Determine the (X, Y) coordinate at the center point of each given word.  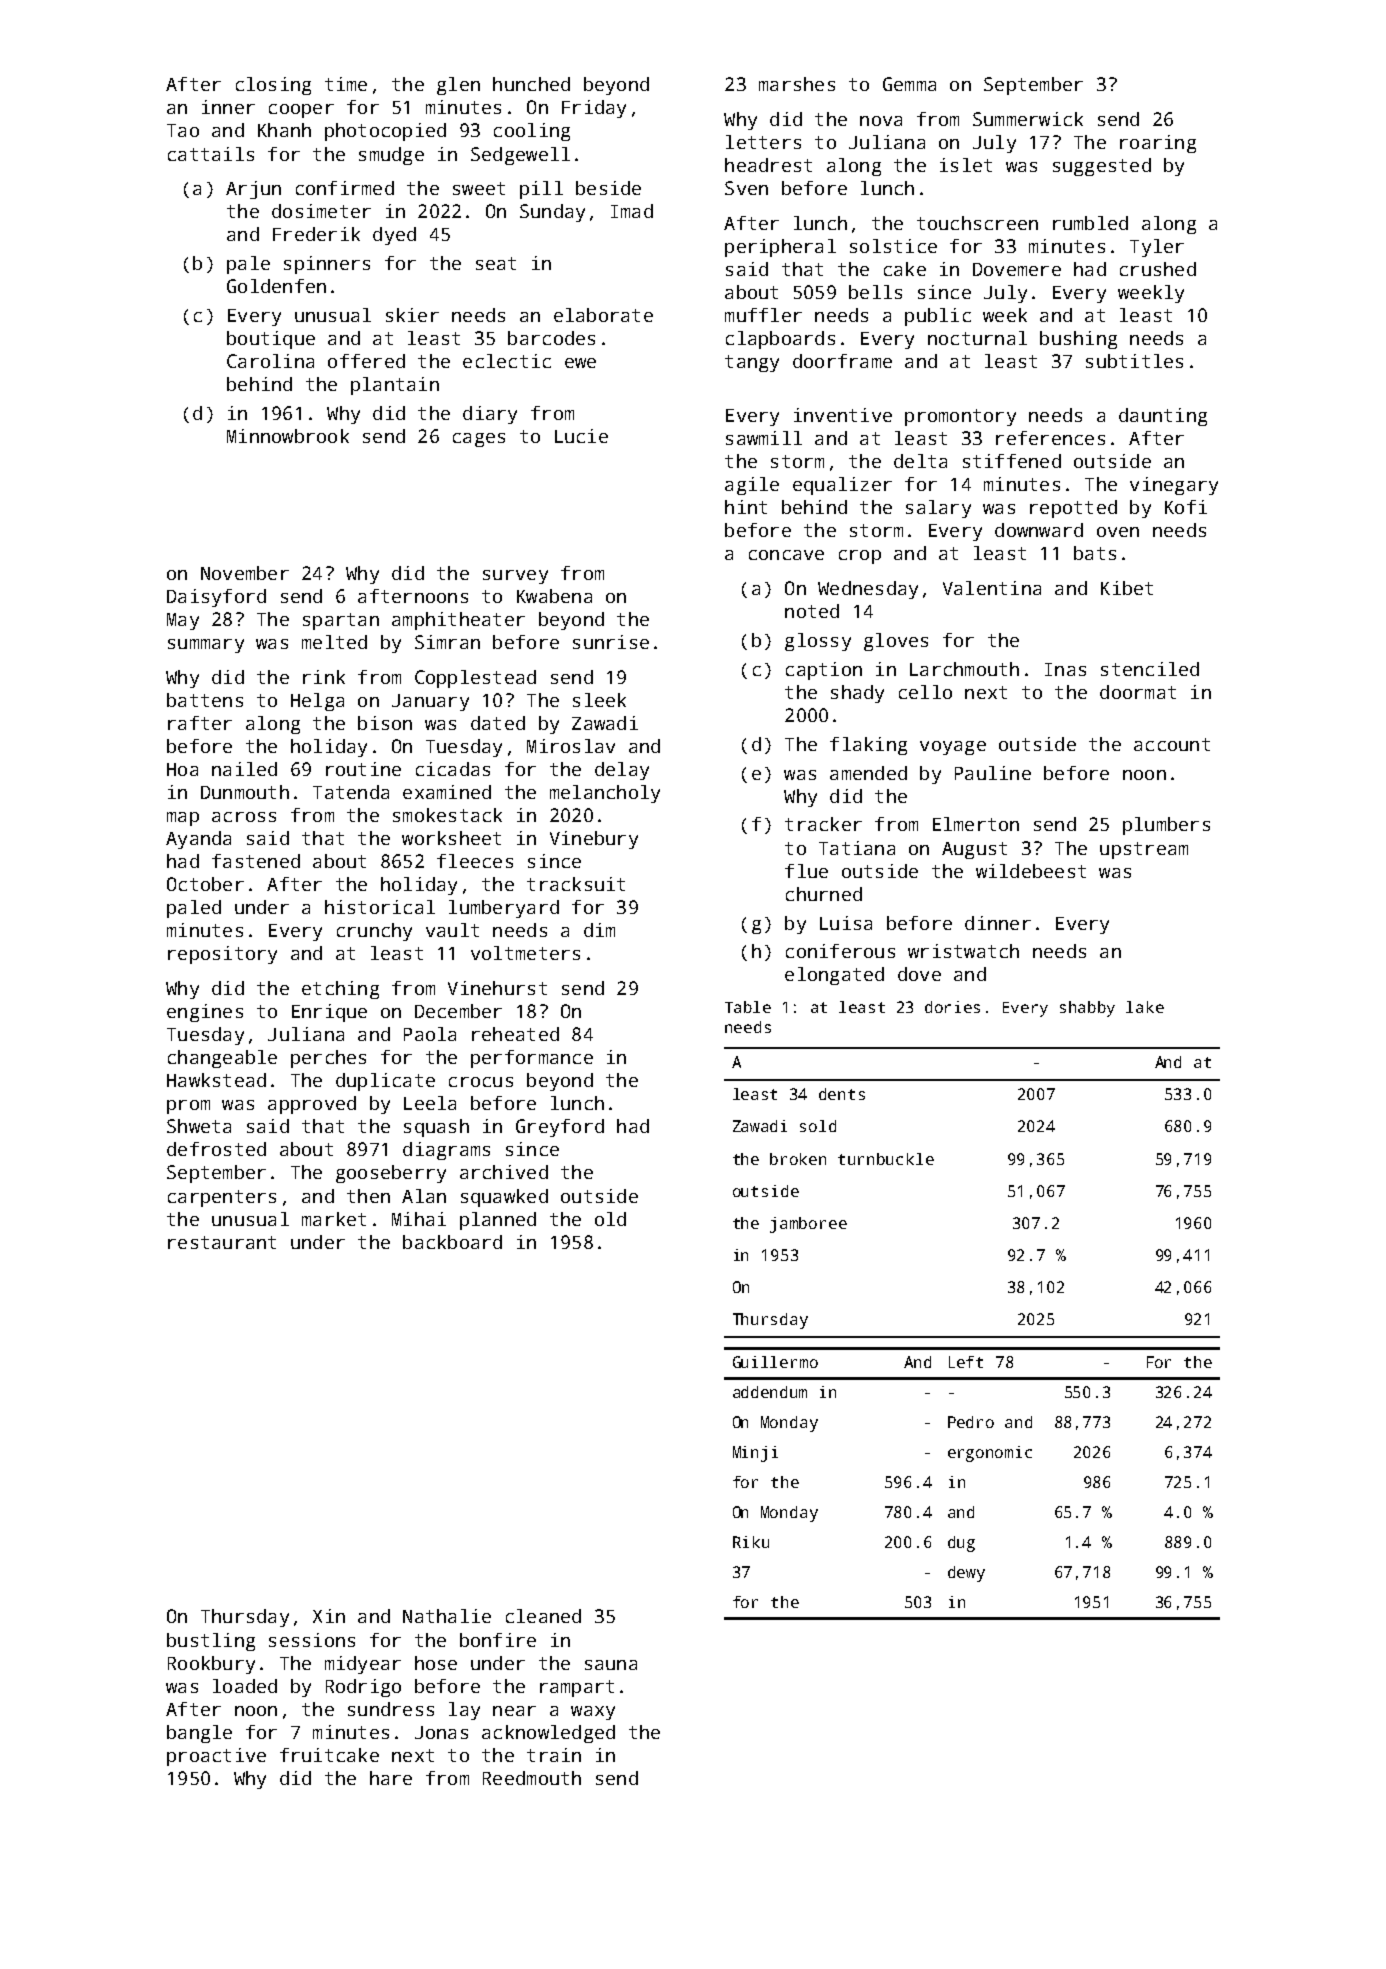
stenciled (1150, 669)
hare (391, 1778)
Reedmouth (532, 1778)
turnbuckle (886, 1159)
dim (599, 930)
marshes (797, 84)
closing (273, 86)
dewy (966, 1574)
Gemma (909, 84)
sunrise (611, 642)
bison (385, 723)
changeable (222, 1059)
